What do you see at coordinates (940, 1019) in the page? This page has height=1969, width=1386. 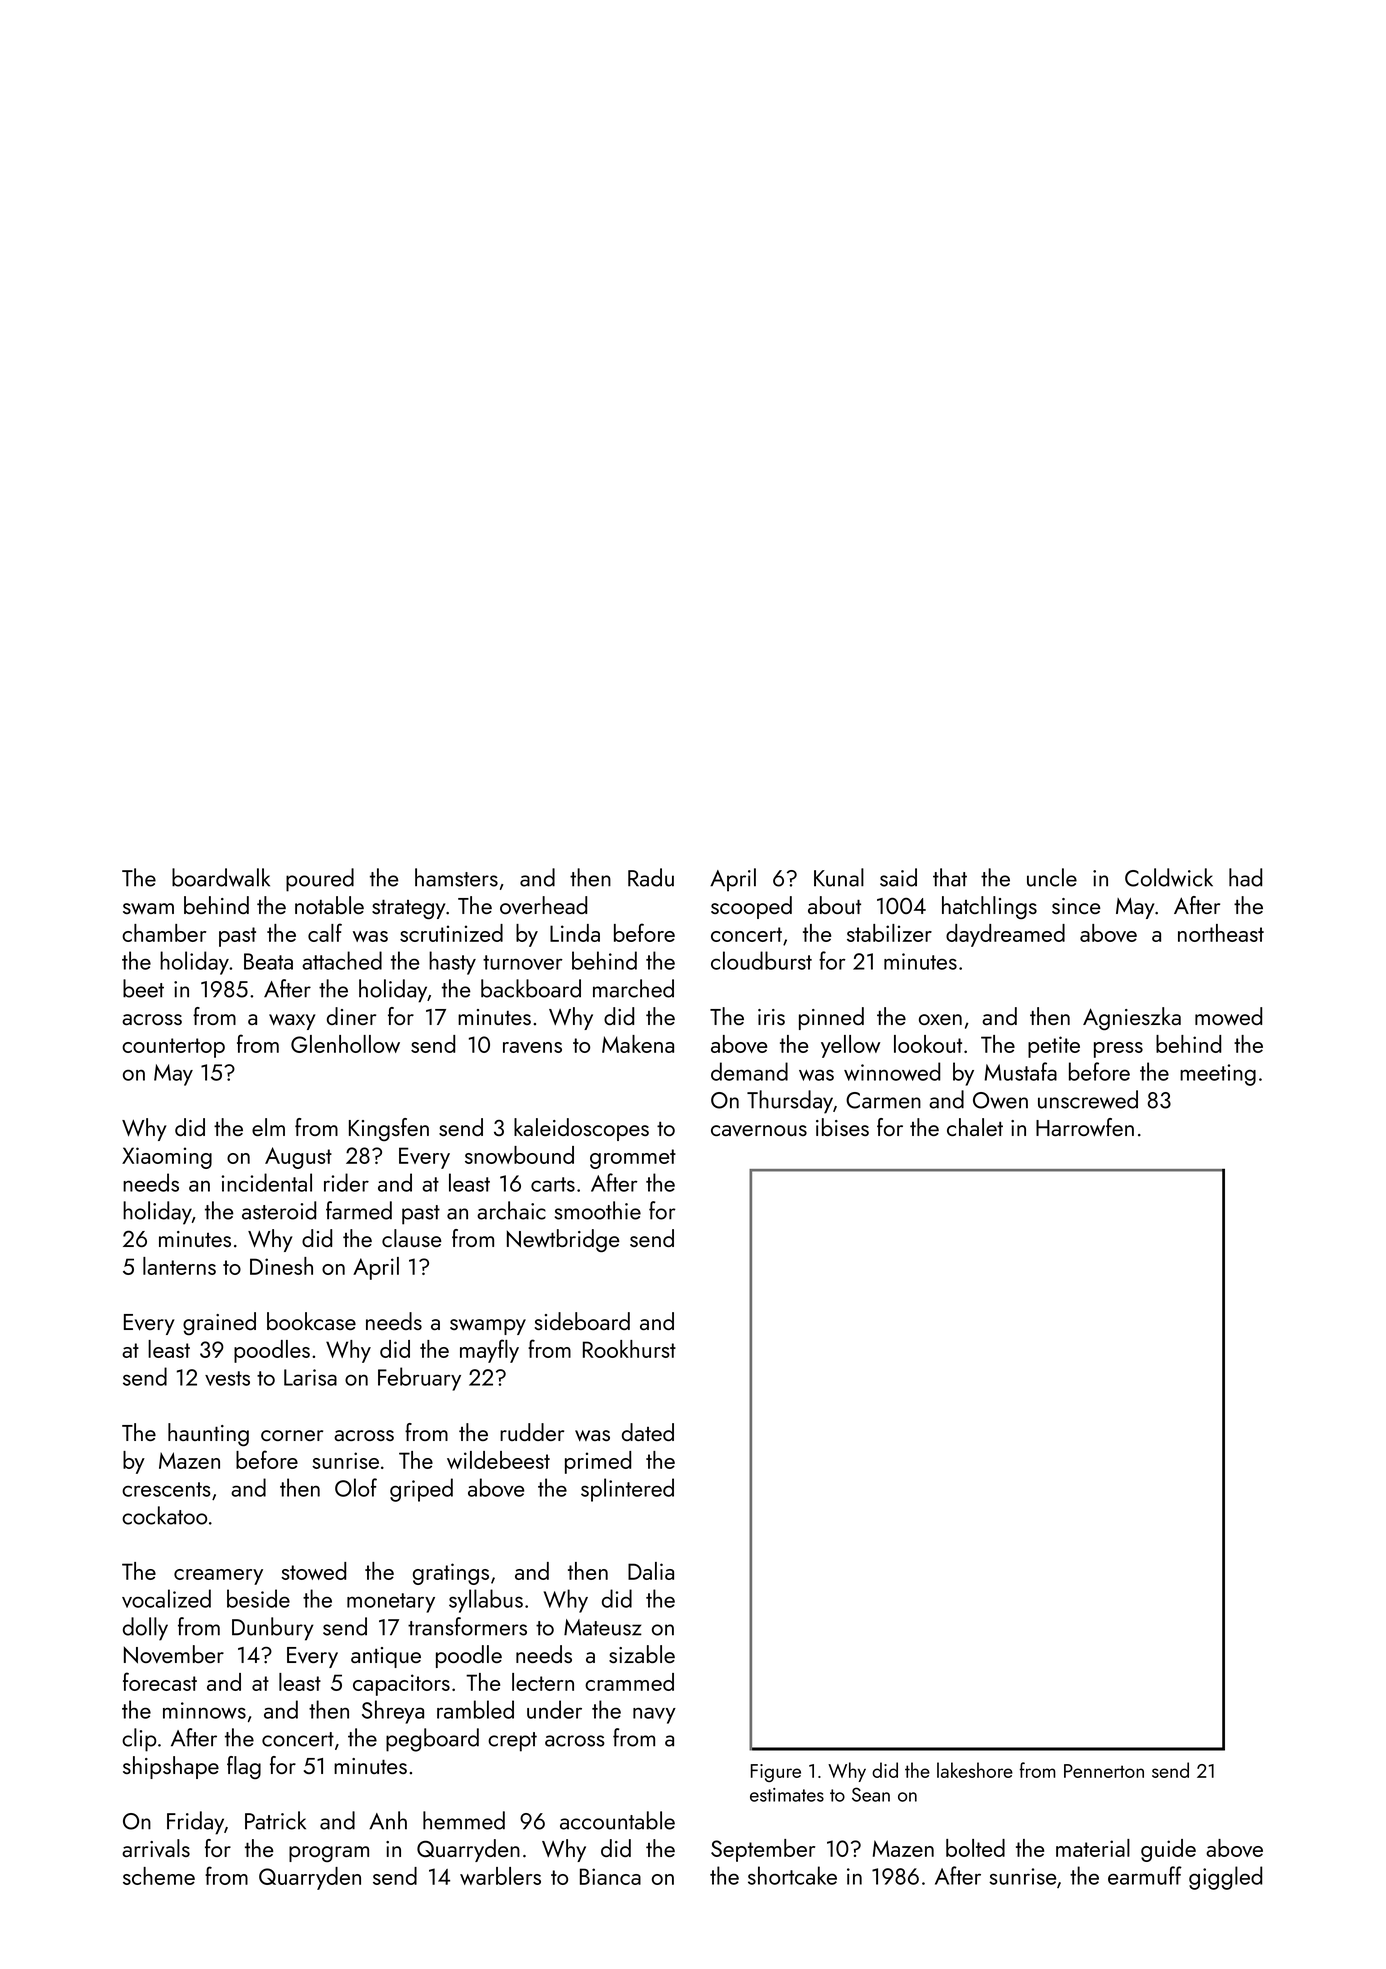 I see `oxen` at bounding box center [940, 1019].
